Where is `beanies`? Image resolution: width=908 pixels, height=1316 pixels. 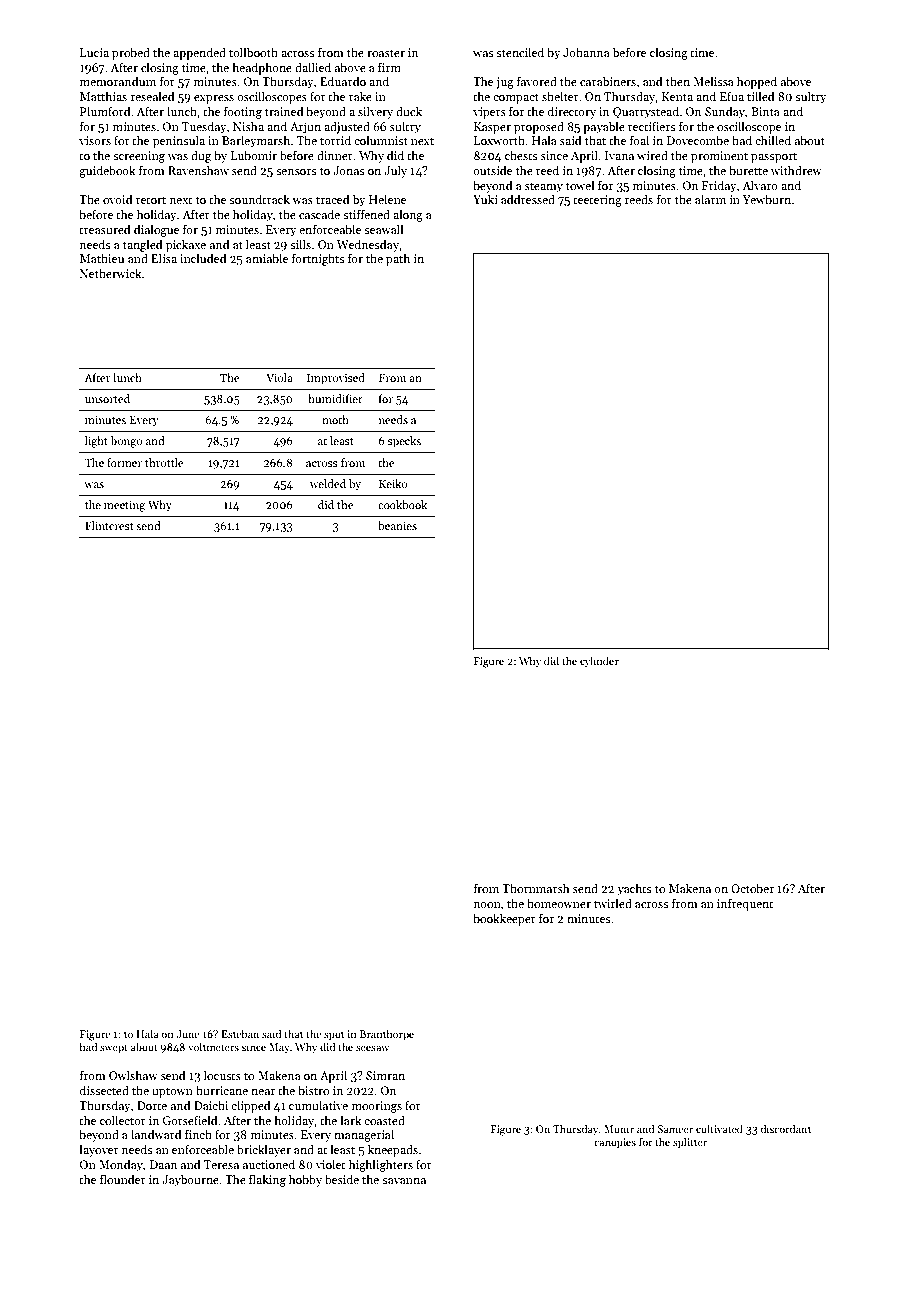 beanies is located at coordinates (397, 525).
